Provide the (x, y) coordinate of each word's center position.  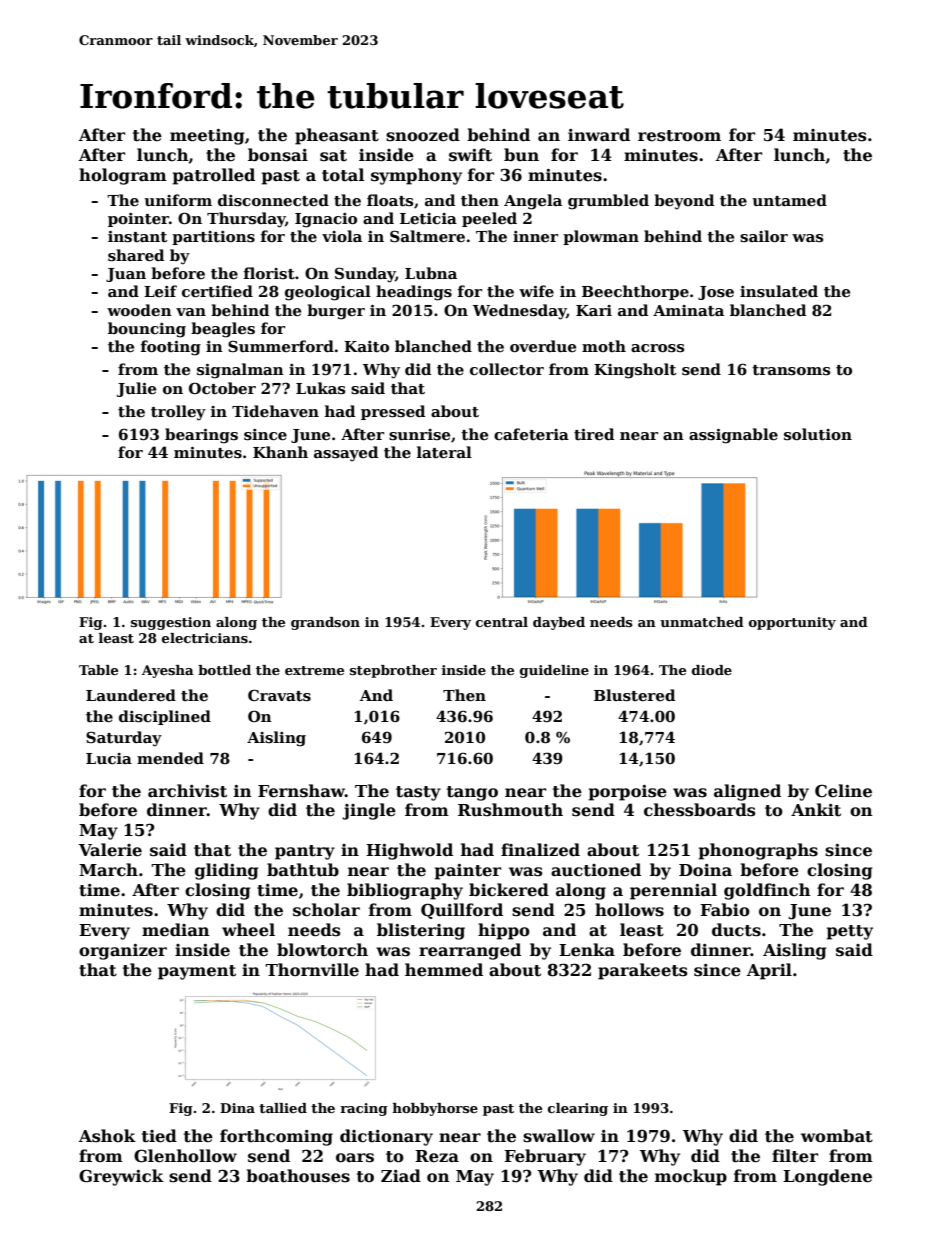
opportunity (792, 623)
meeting (207, 137)
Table (98, 670)
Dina (237, 1108)
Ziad (401, 1175)
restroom (679, 136)
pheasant (337, 136)
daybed (559, 623)
